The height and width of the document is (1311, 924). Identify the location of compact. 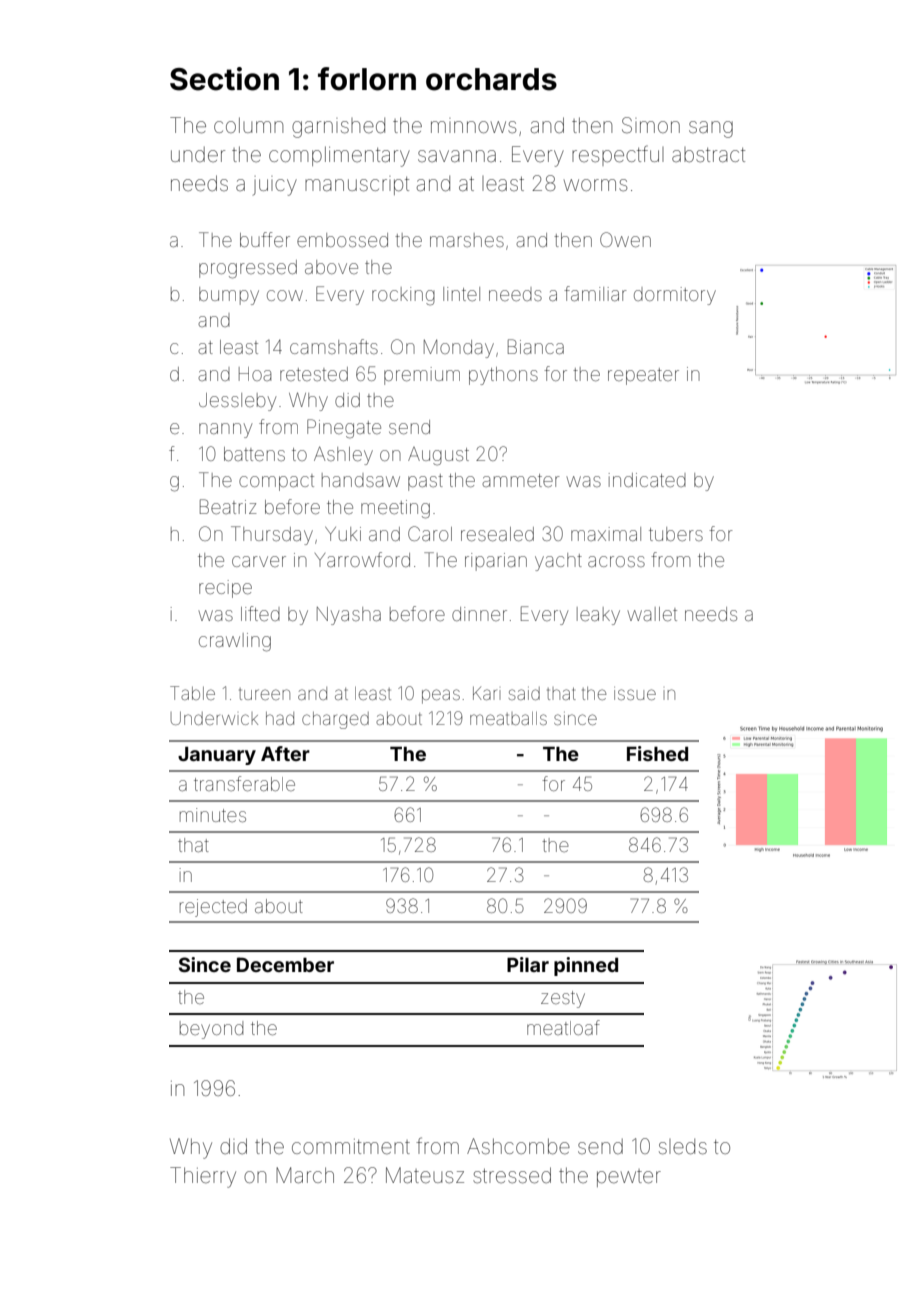
(276, 482).
